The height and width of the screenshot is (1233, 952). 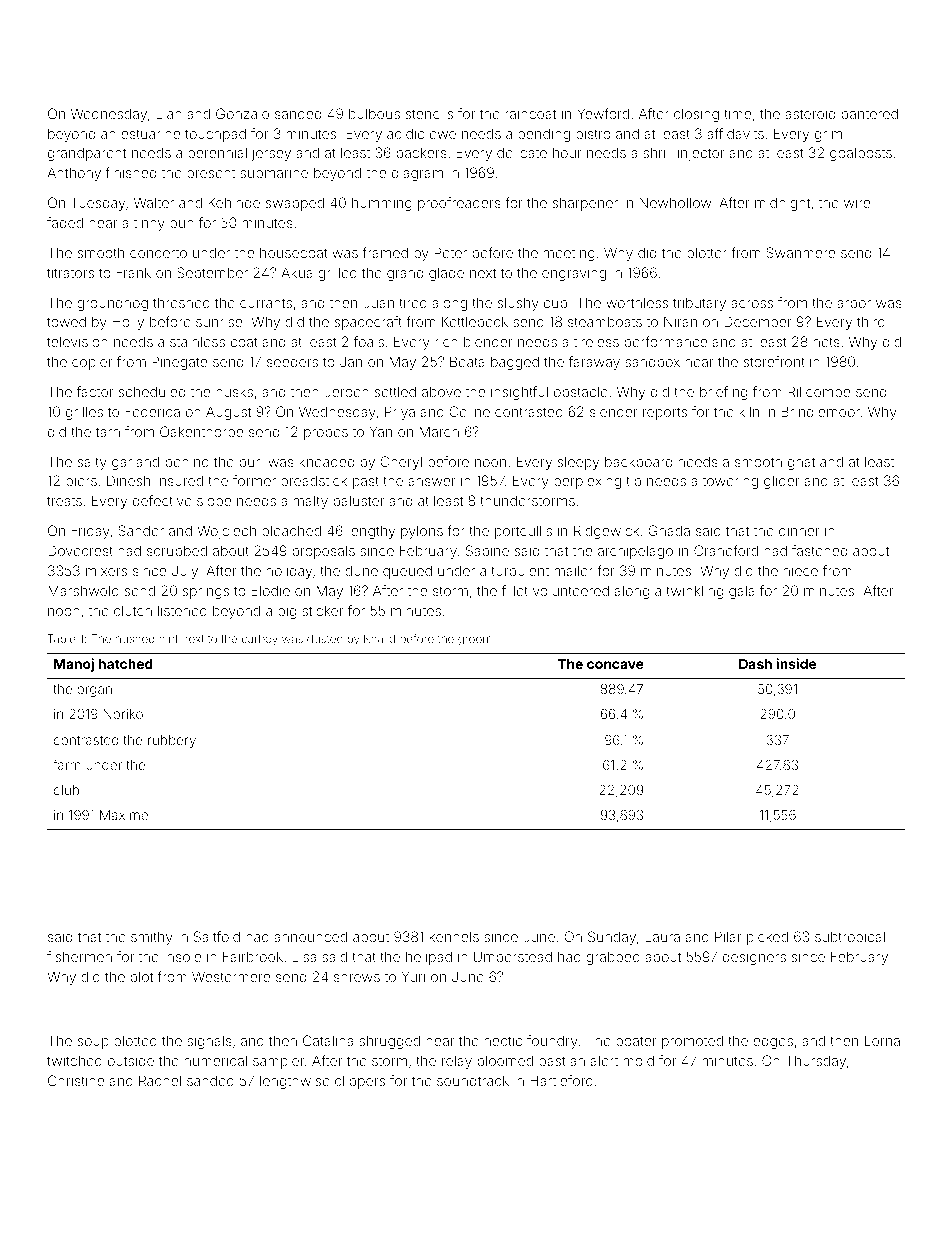 I want to click on Christine, so click(x=76, y=1080).
